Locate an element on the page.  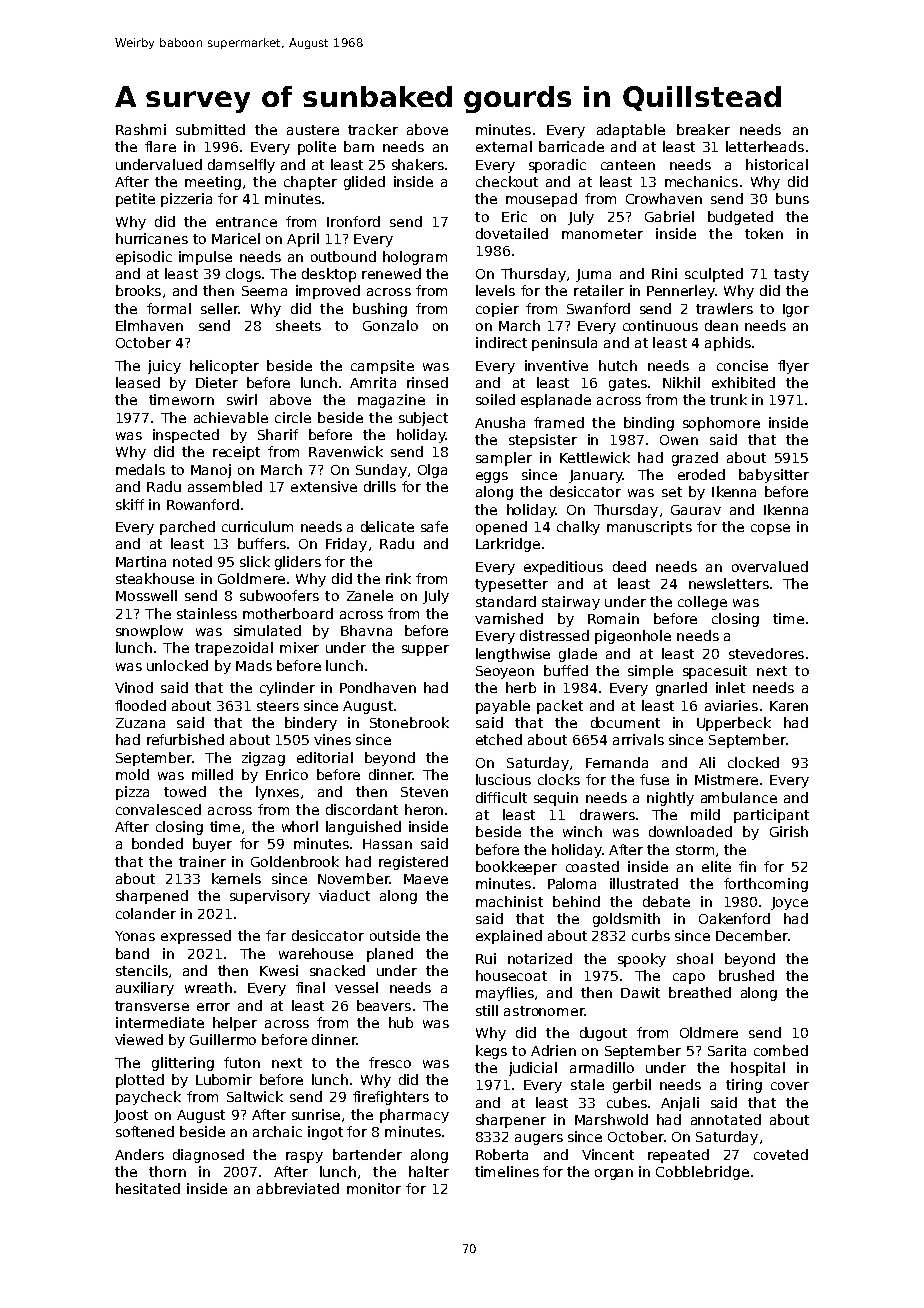
Steven is located at coordinates (424, 792).
